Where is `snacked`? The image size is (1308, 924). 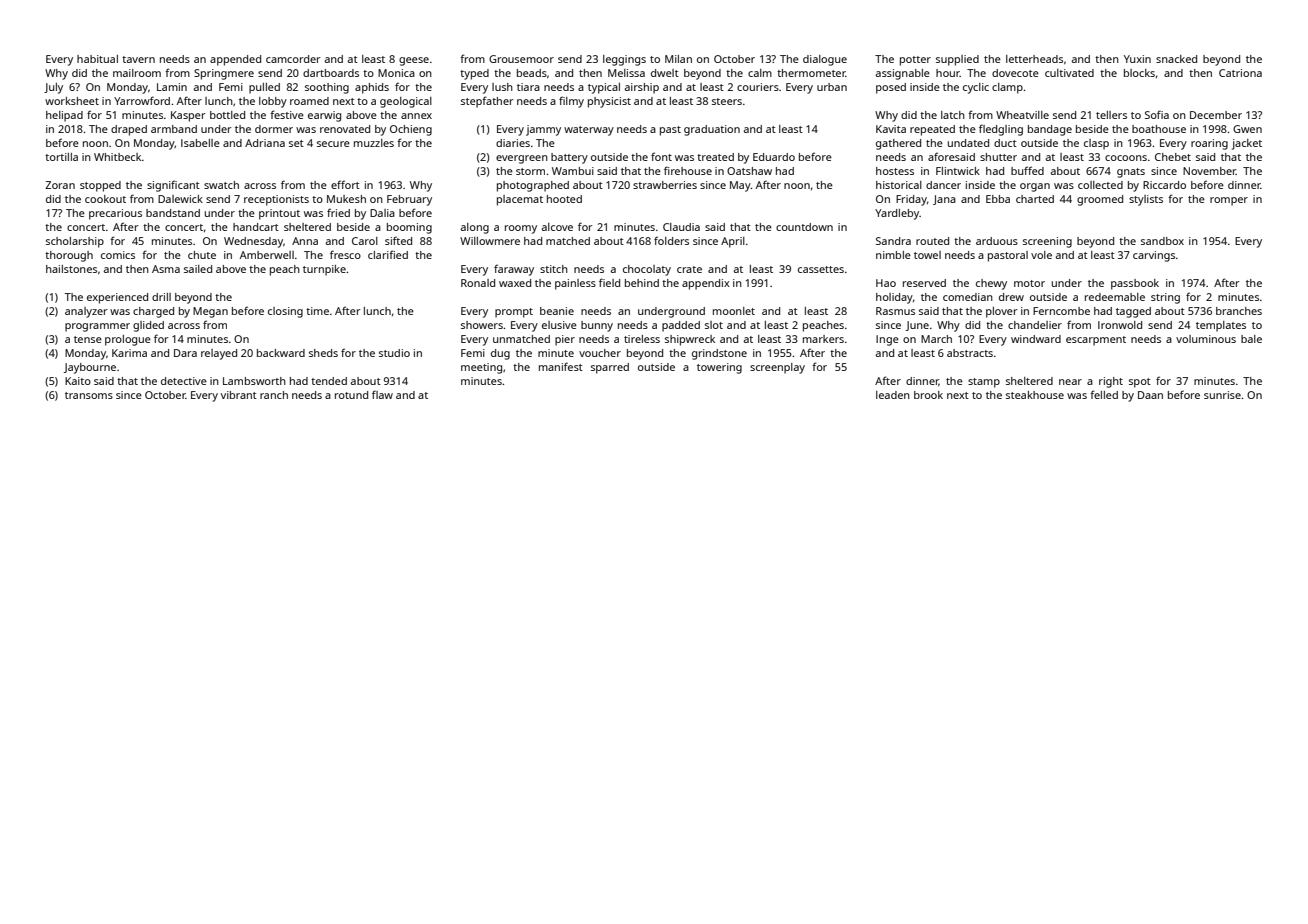 snacked is located at coordinates (1176, 59).
